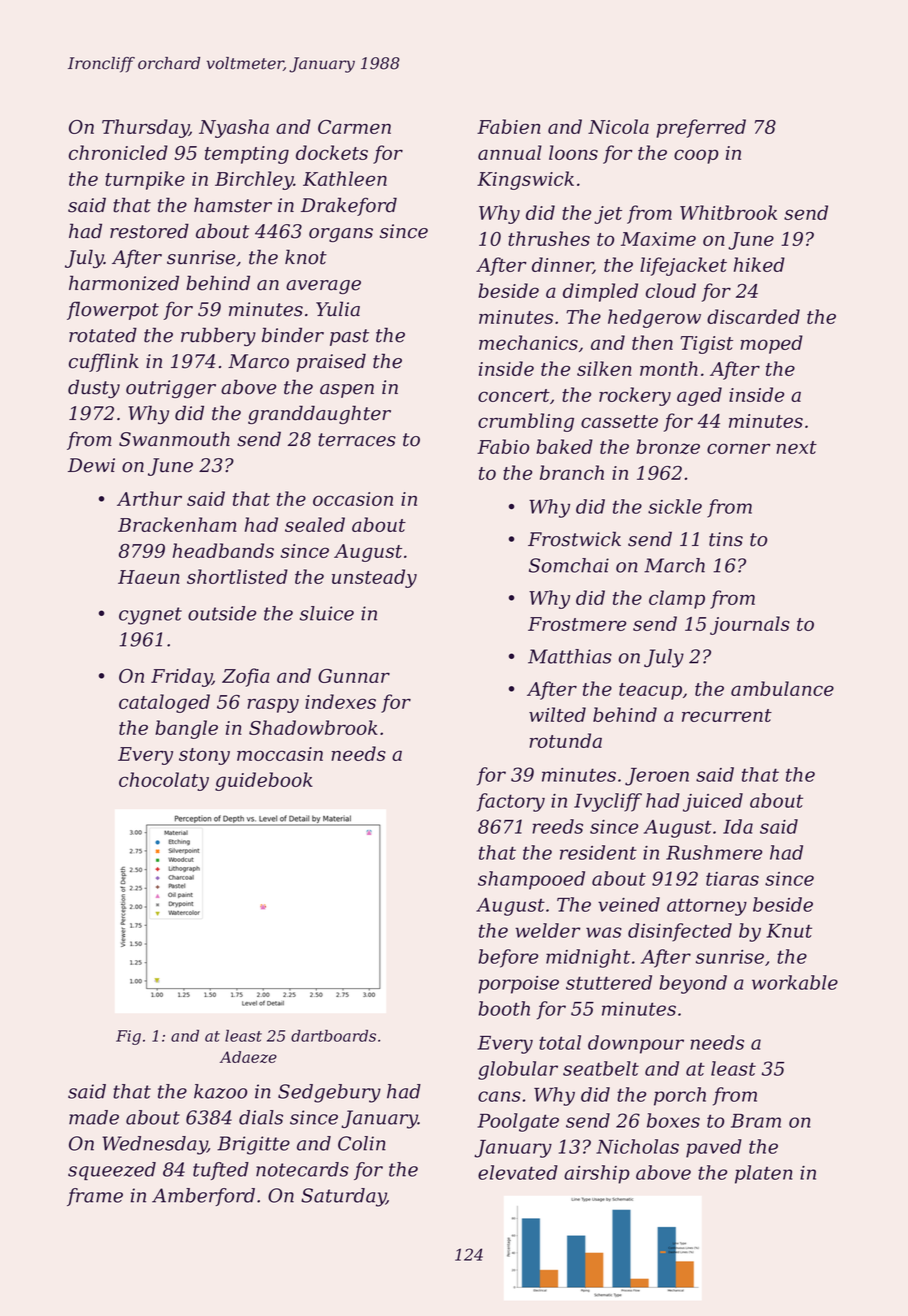 The width and height of the screenshot is (908, 1316). Describe the element at coordinates (357, 440) in the screenshot. I see `terraces` at that location.
